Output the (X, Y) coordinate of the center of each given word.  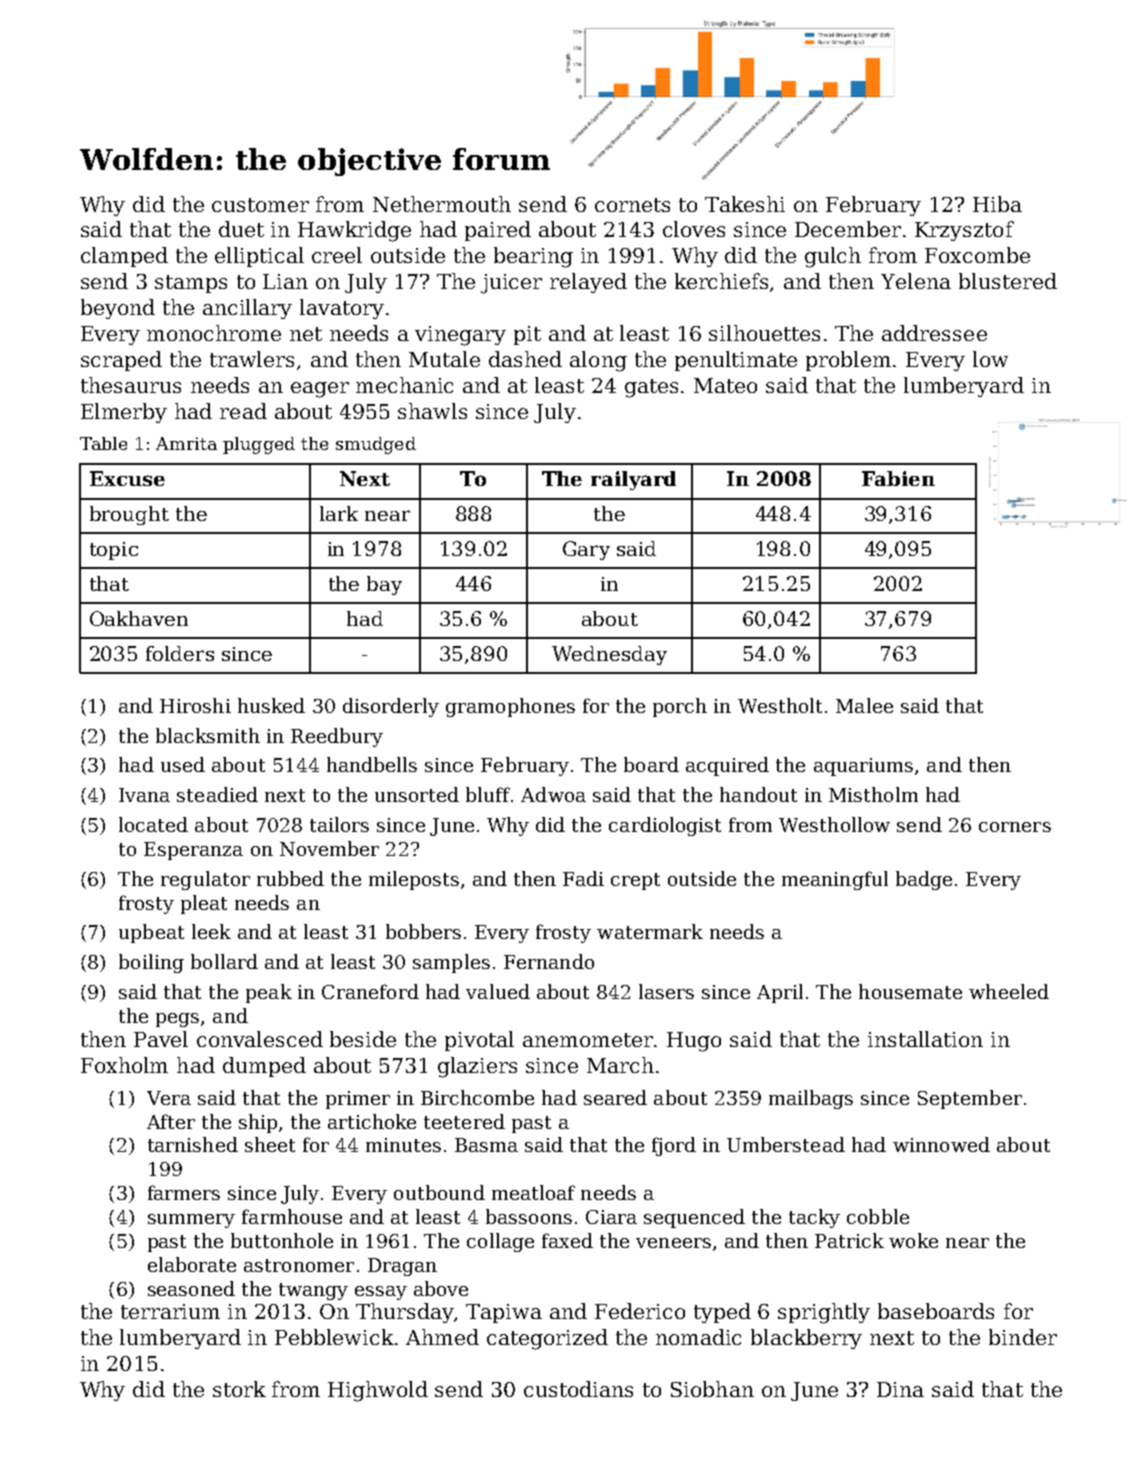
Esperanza (193, 851)
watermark (650, 931)
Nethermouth (442, 204)
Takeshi (745, 204)
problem (848, 361)
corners (1015, 827)
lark (339, 513)
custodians (578, 1389)
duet (241, 229)
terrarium (170, 1311)
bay (384, 585)
